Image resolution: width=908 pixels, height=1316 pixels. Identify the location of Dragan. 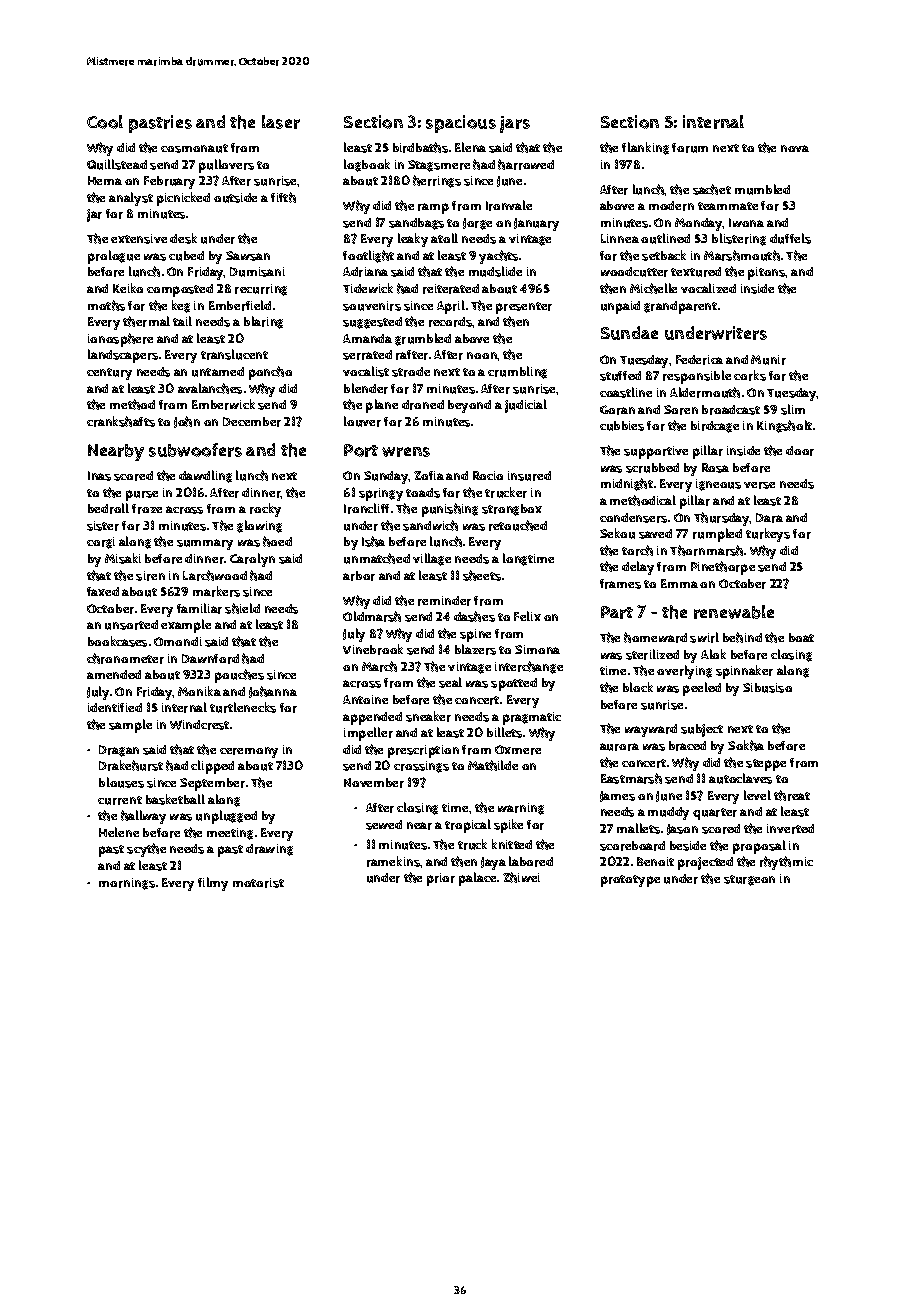
(119, 751).
